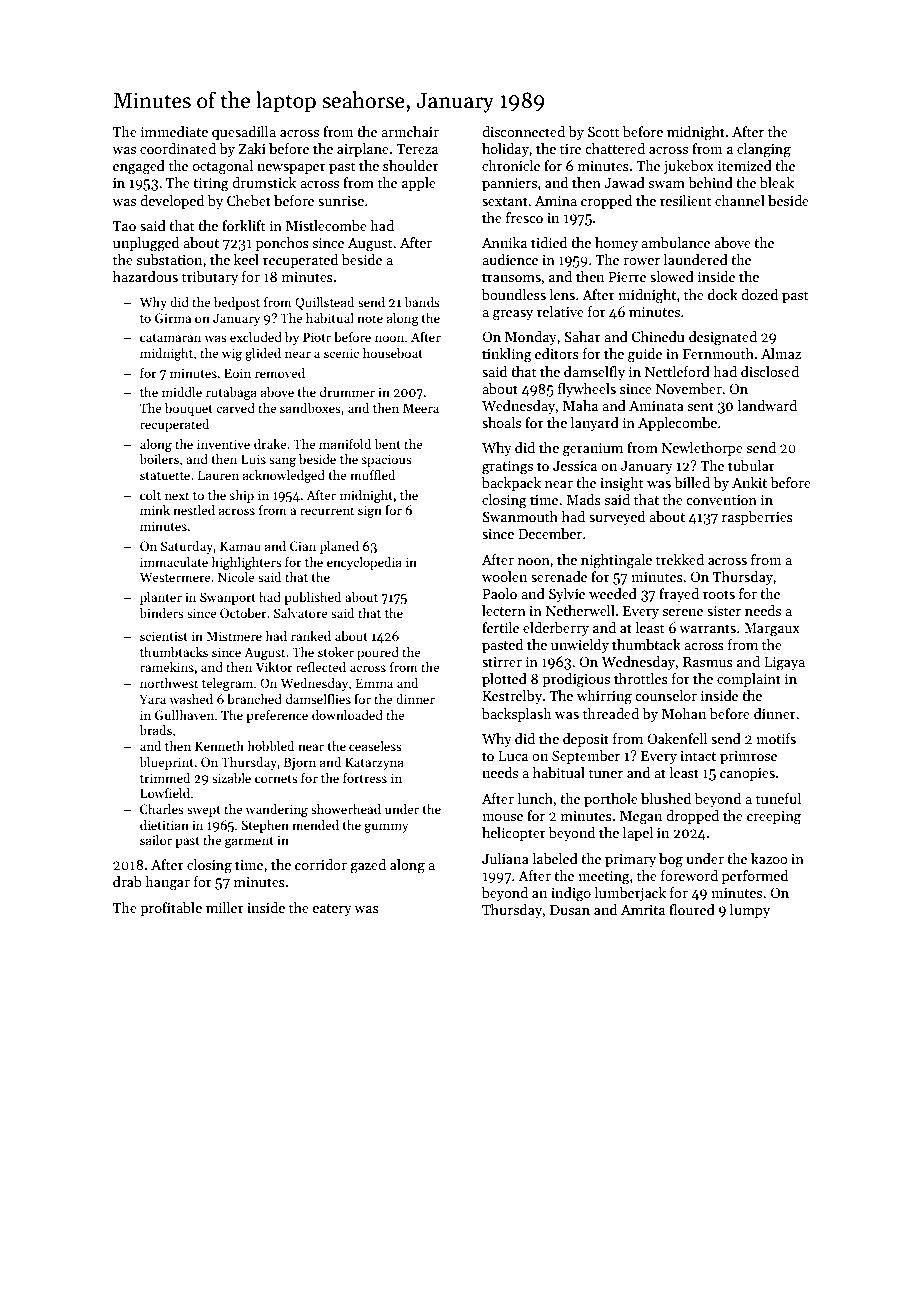 This screenshot has height=1308, width=924. Describe the element at coordinates (244, 225) in the screenshot. I see `forklift` at that location.
